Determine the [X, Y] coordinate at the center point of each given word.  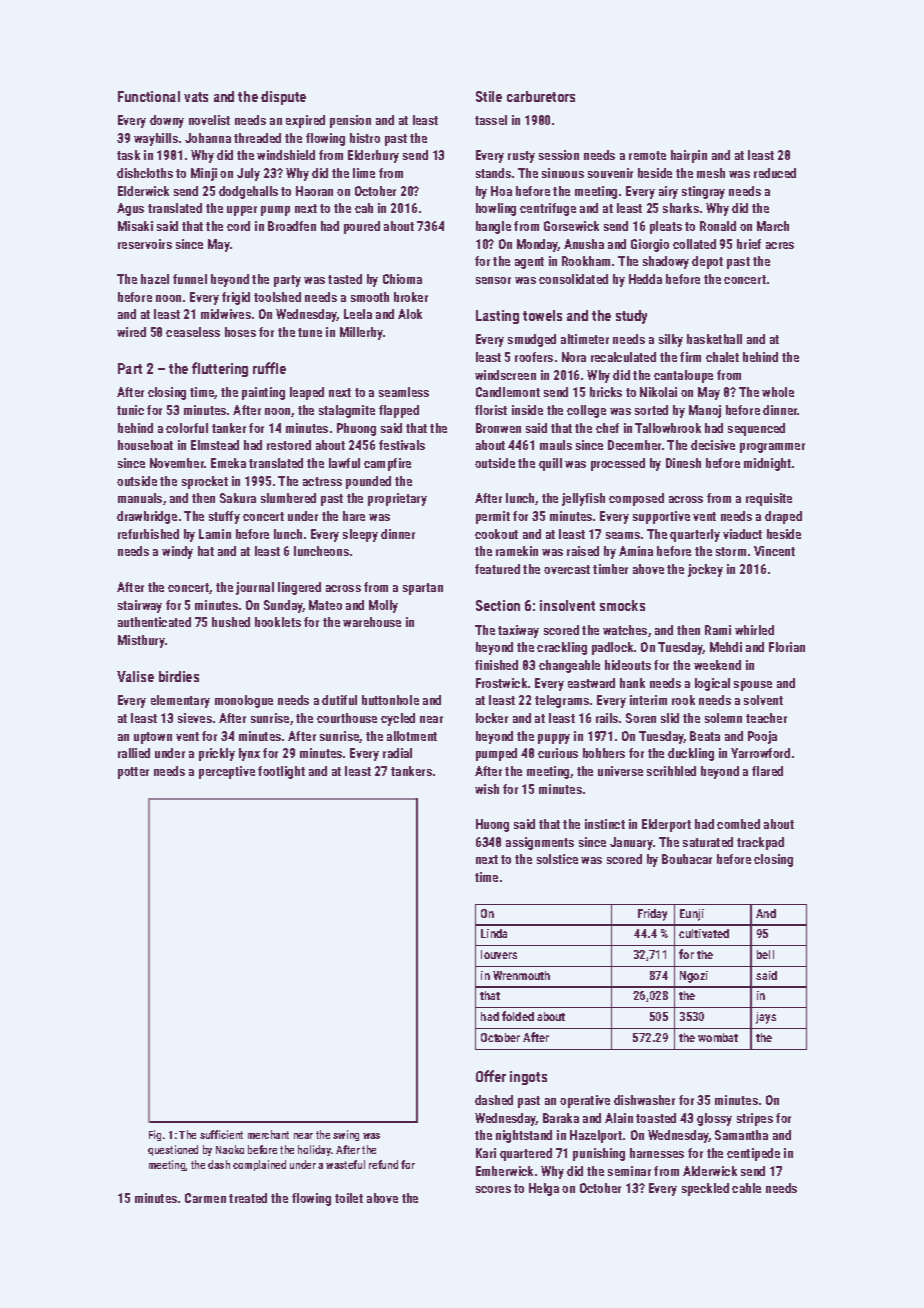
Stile [489, 96]
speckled [705, 1189]
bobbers [604, 753]
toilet [349, 1198]
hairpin [689, 156]
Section [498, 605]
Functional [149, 96]
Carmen [205, 1198]
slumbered [288, 498]
